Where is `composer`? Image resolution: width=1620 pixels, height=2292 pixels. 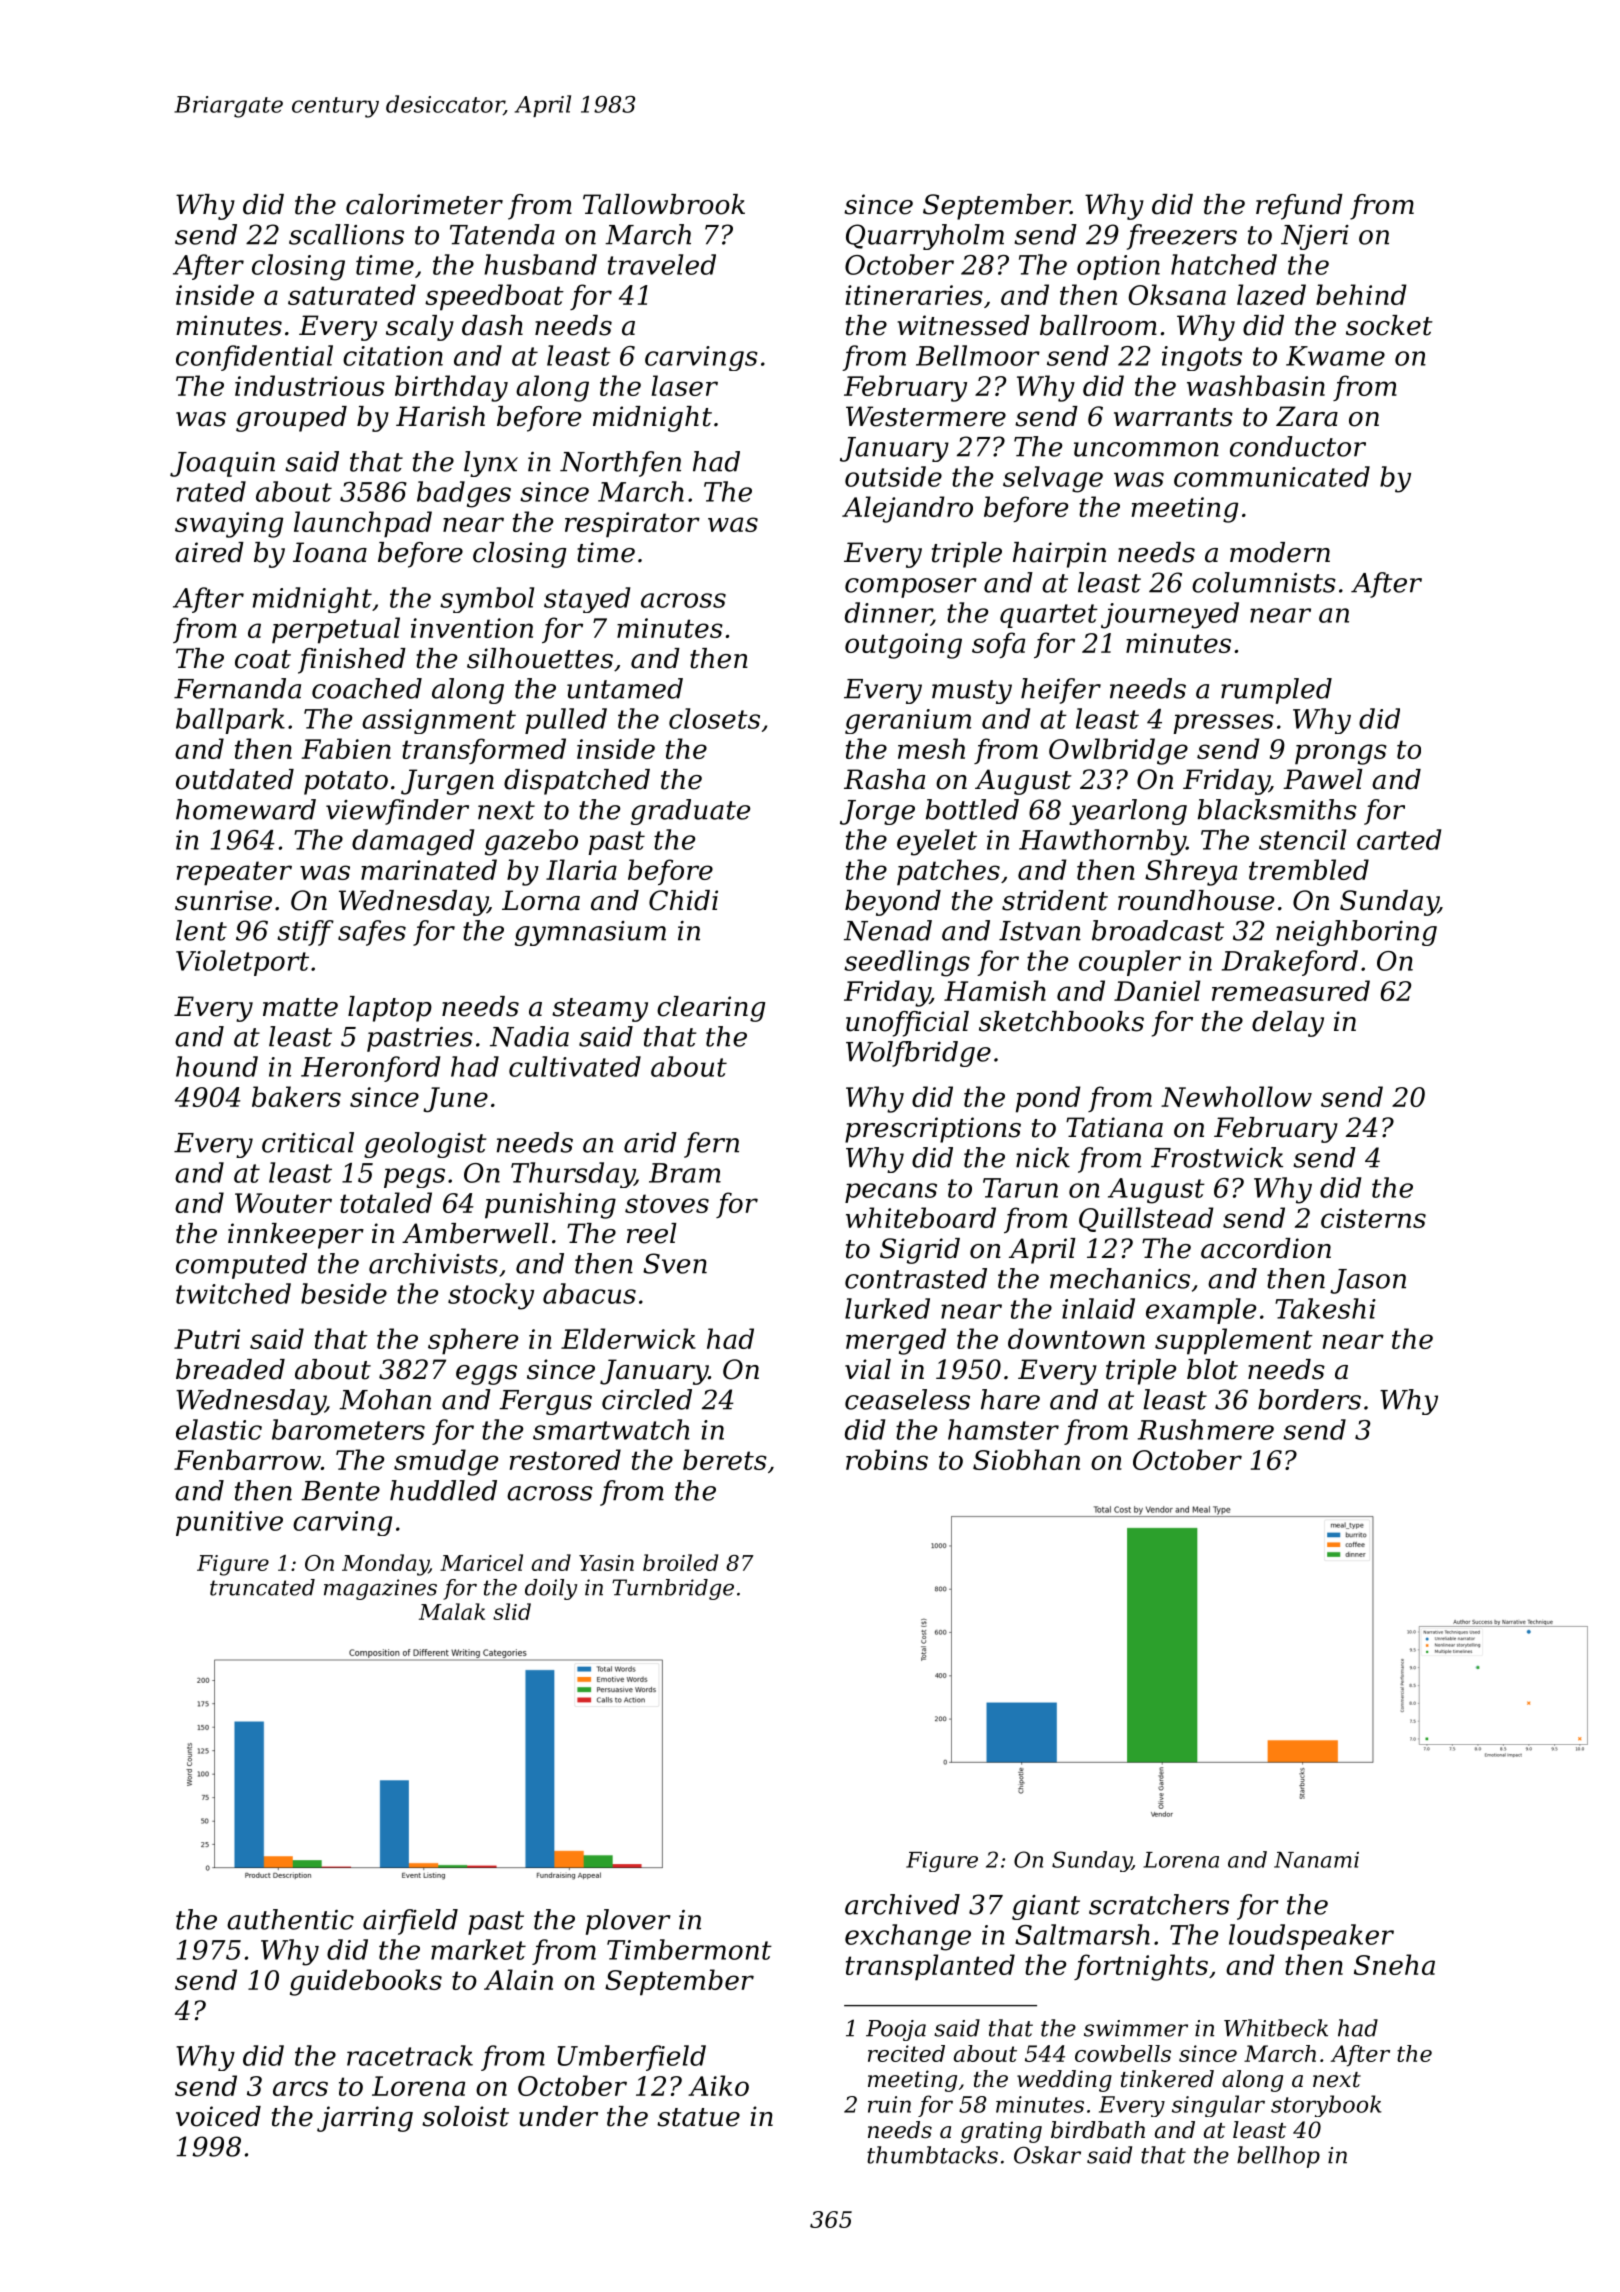
composer is located at coordinates (911, 588).
